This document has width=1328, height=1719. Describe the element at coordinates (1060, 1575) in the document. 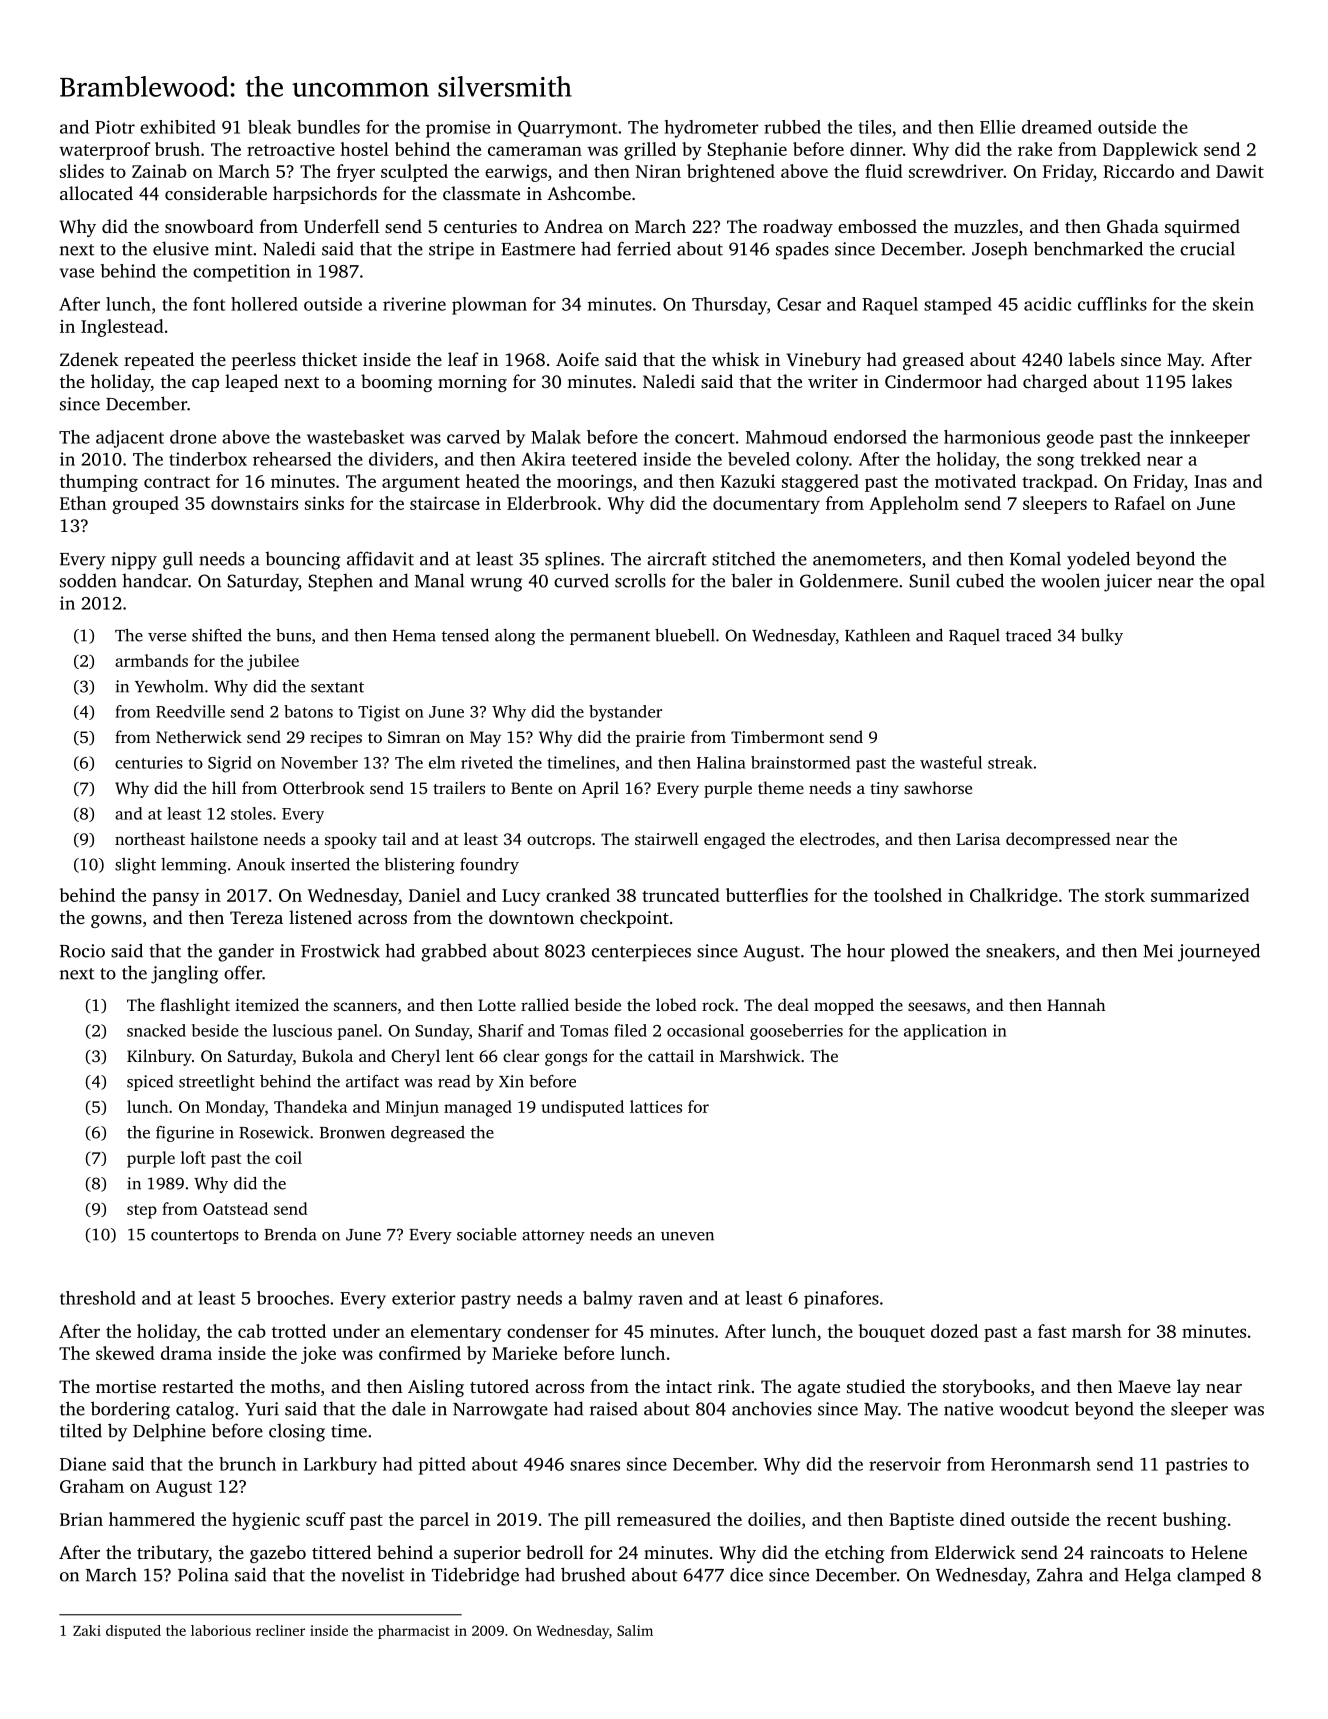

I see `Zahra` at that location.
